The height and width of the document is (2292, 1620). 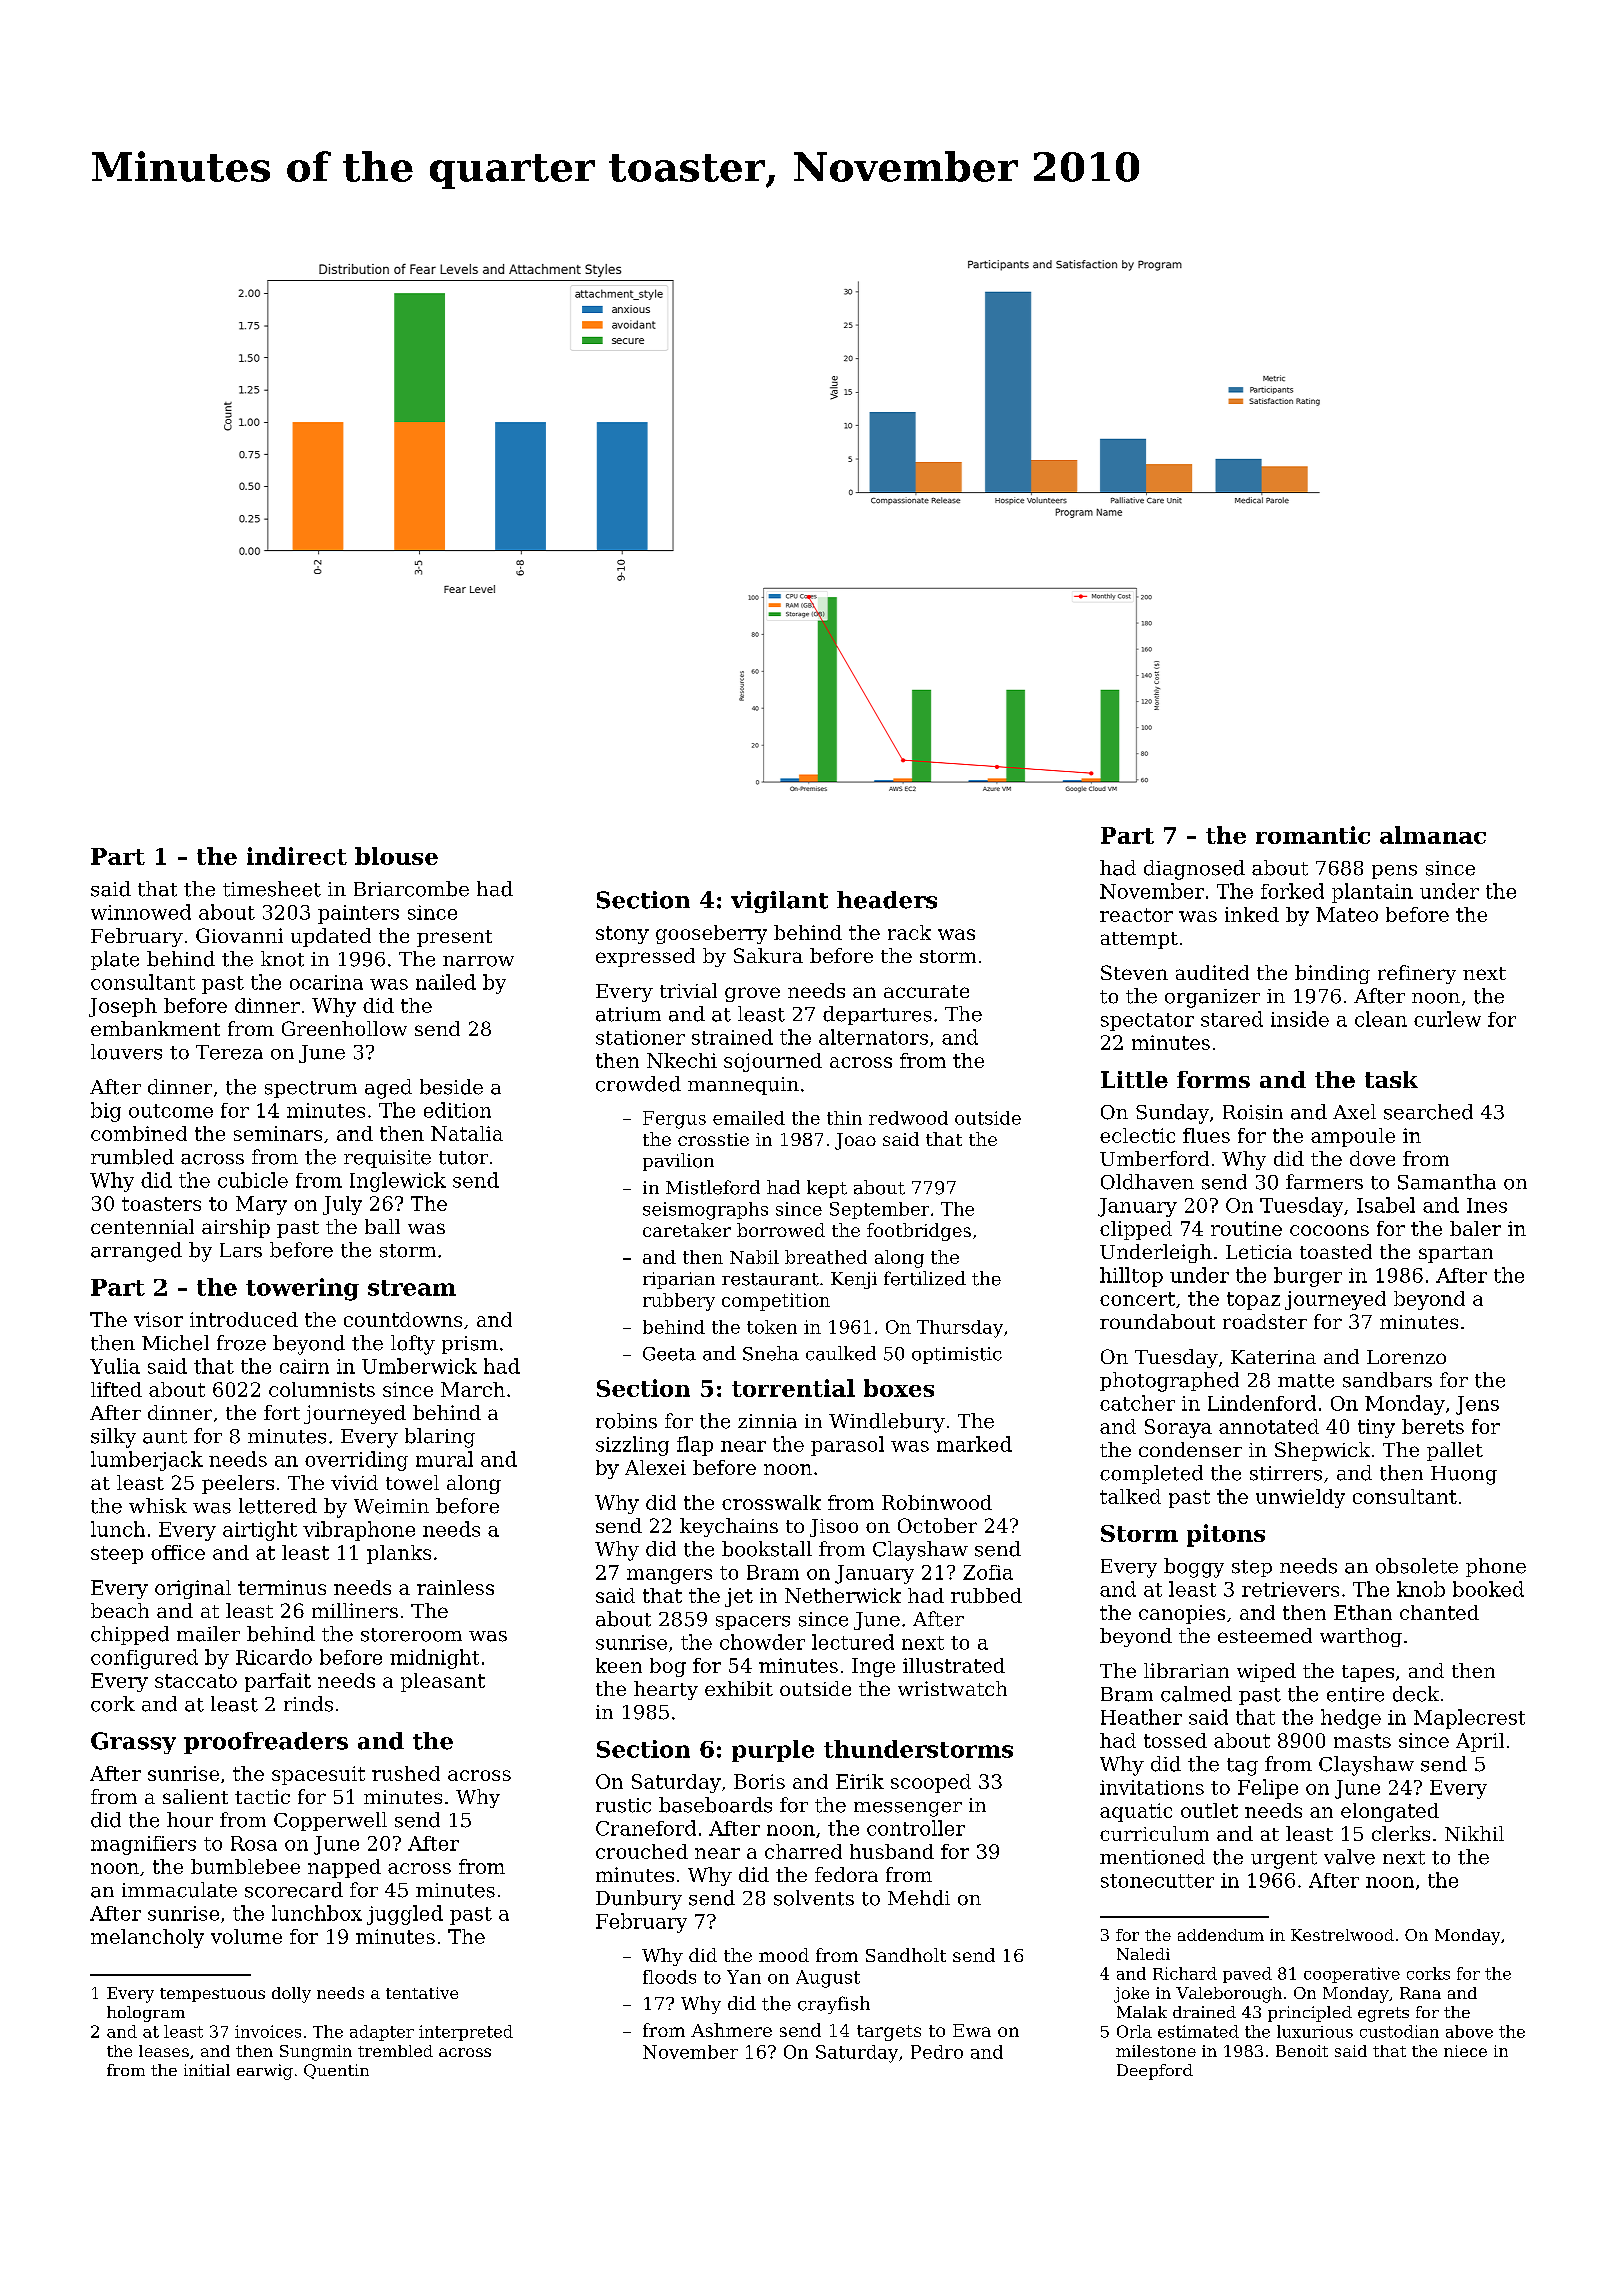 I want to click on Grassy, so click(x=133, y=1743).
